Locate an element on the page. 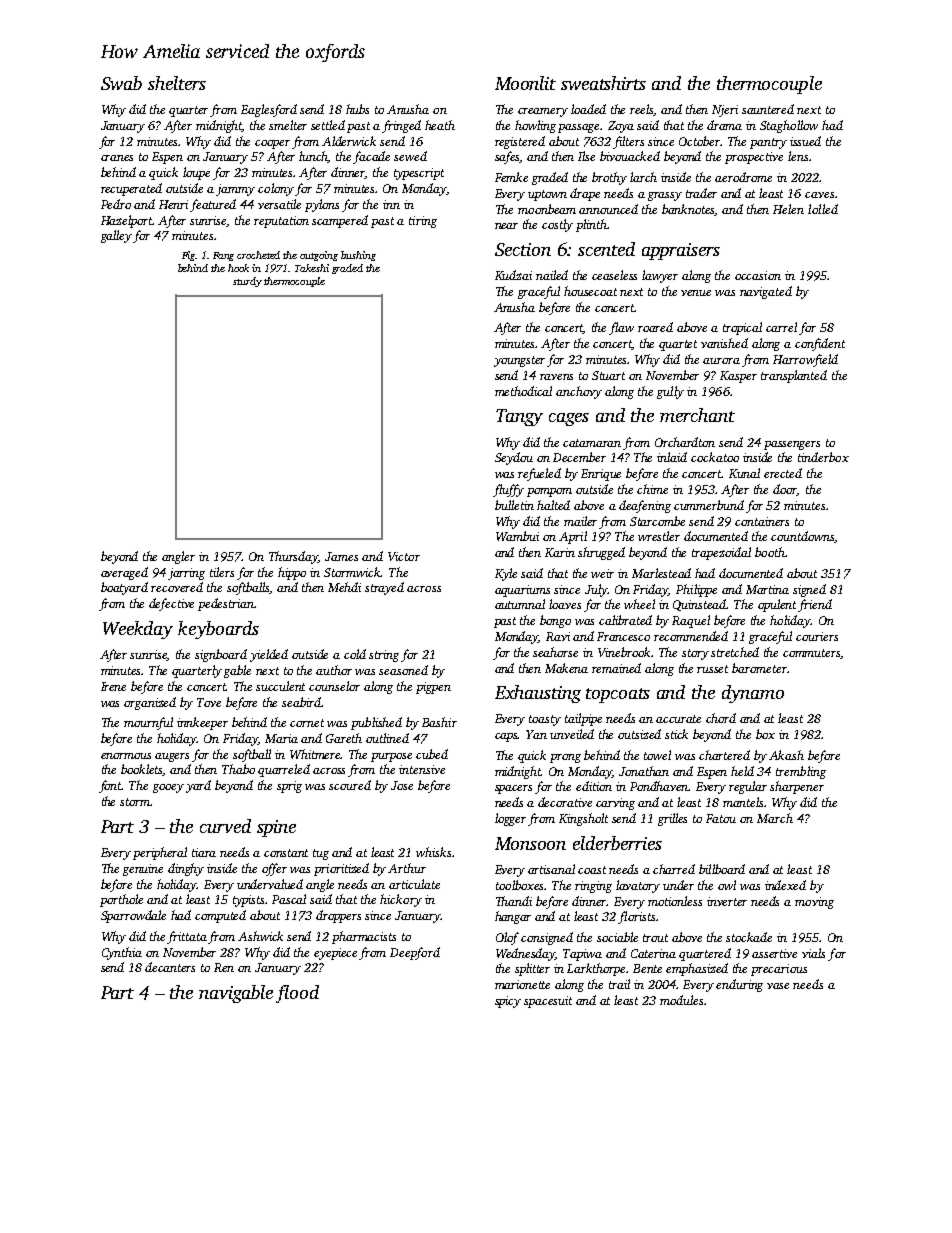 The height and width of the image is (1233, 952). stockade is located at coordinates (749, 937).
